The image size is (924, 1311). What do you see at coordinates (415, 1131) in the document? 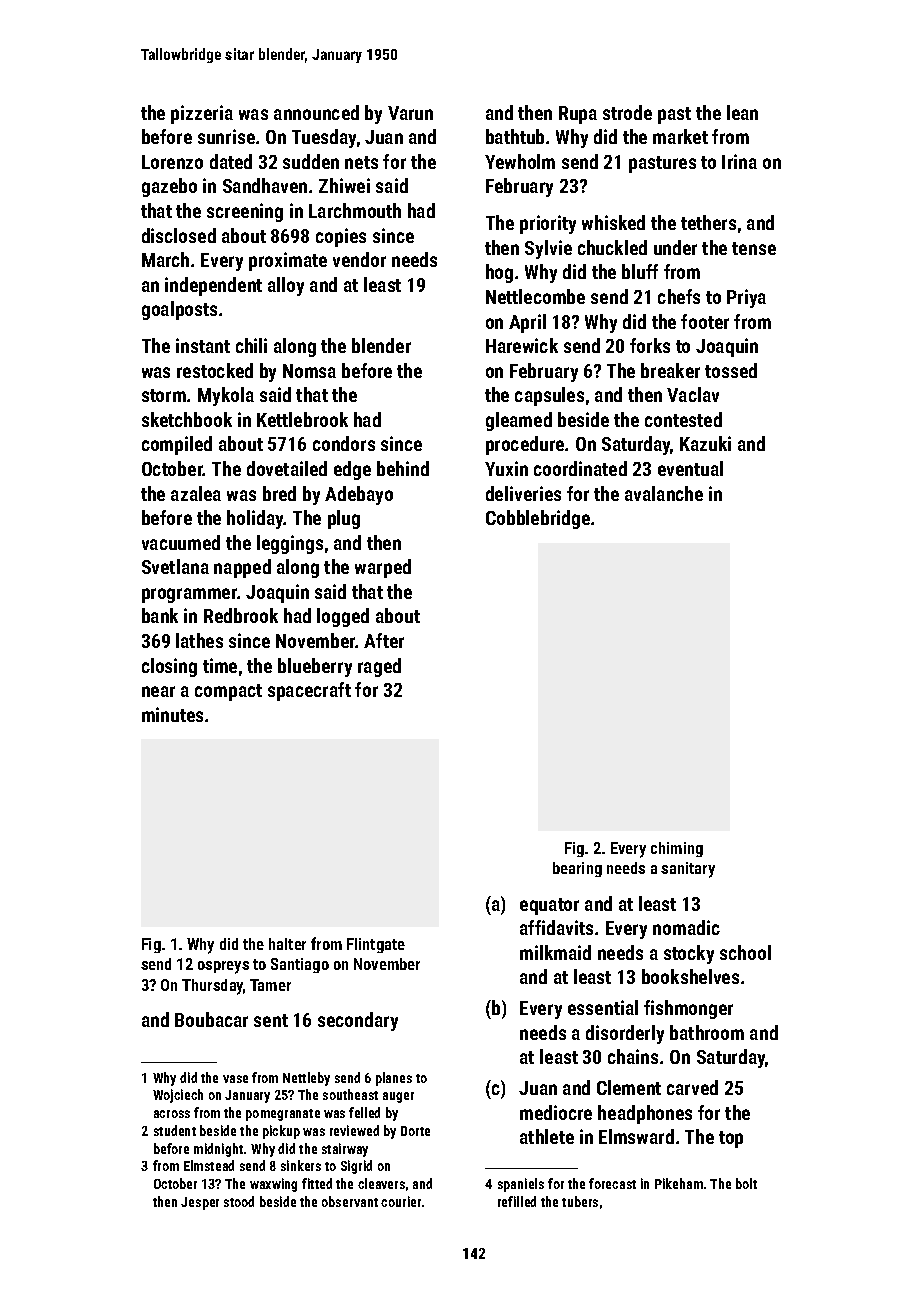
I see `Dorte` at bounding box center [415, 1131].
